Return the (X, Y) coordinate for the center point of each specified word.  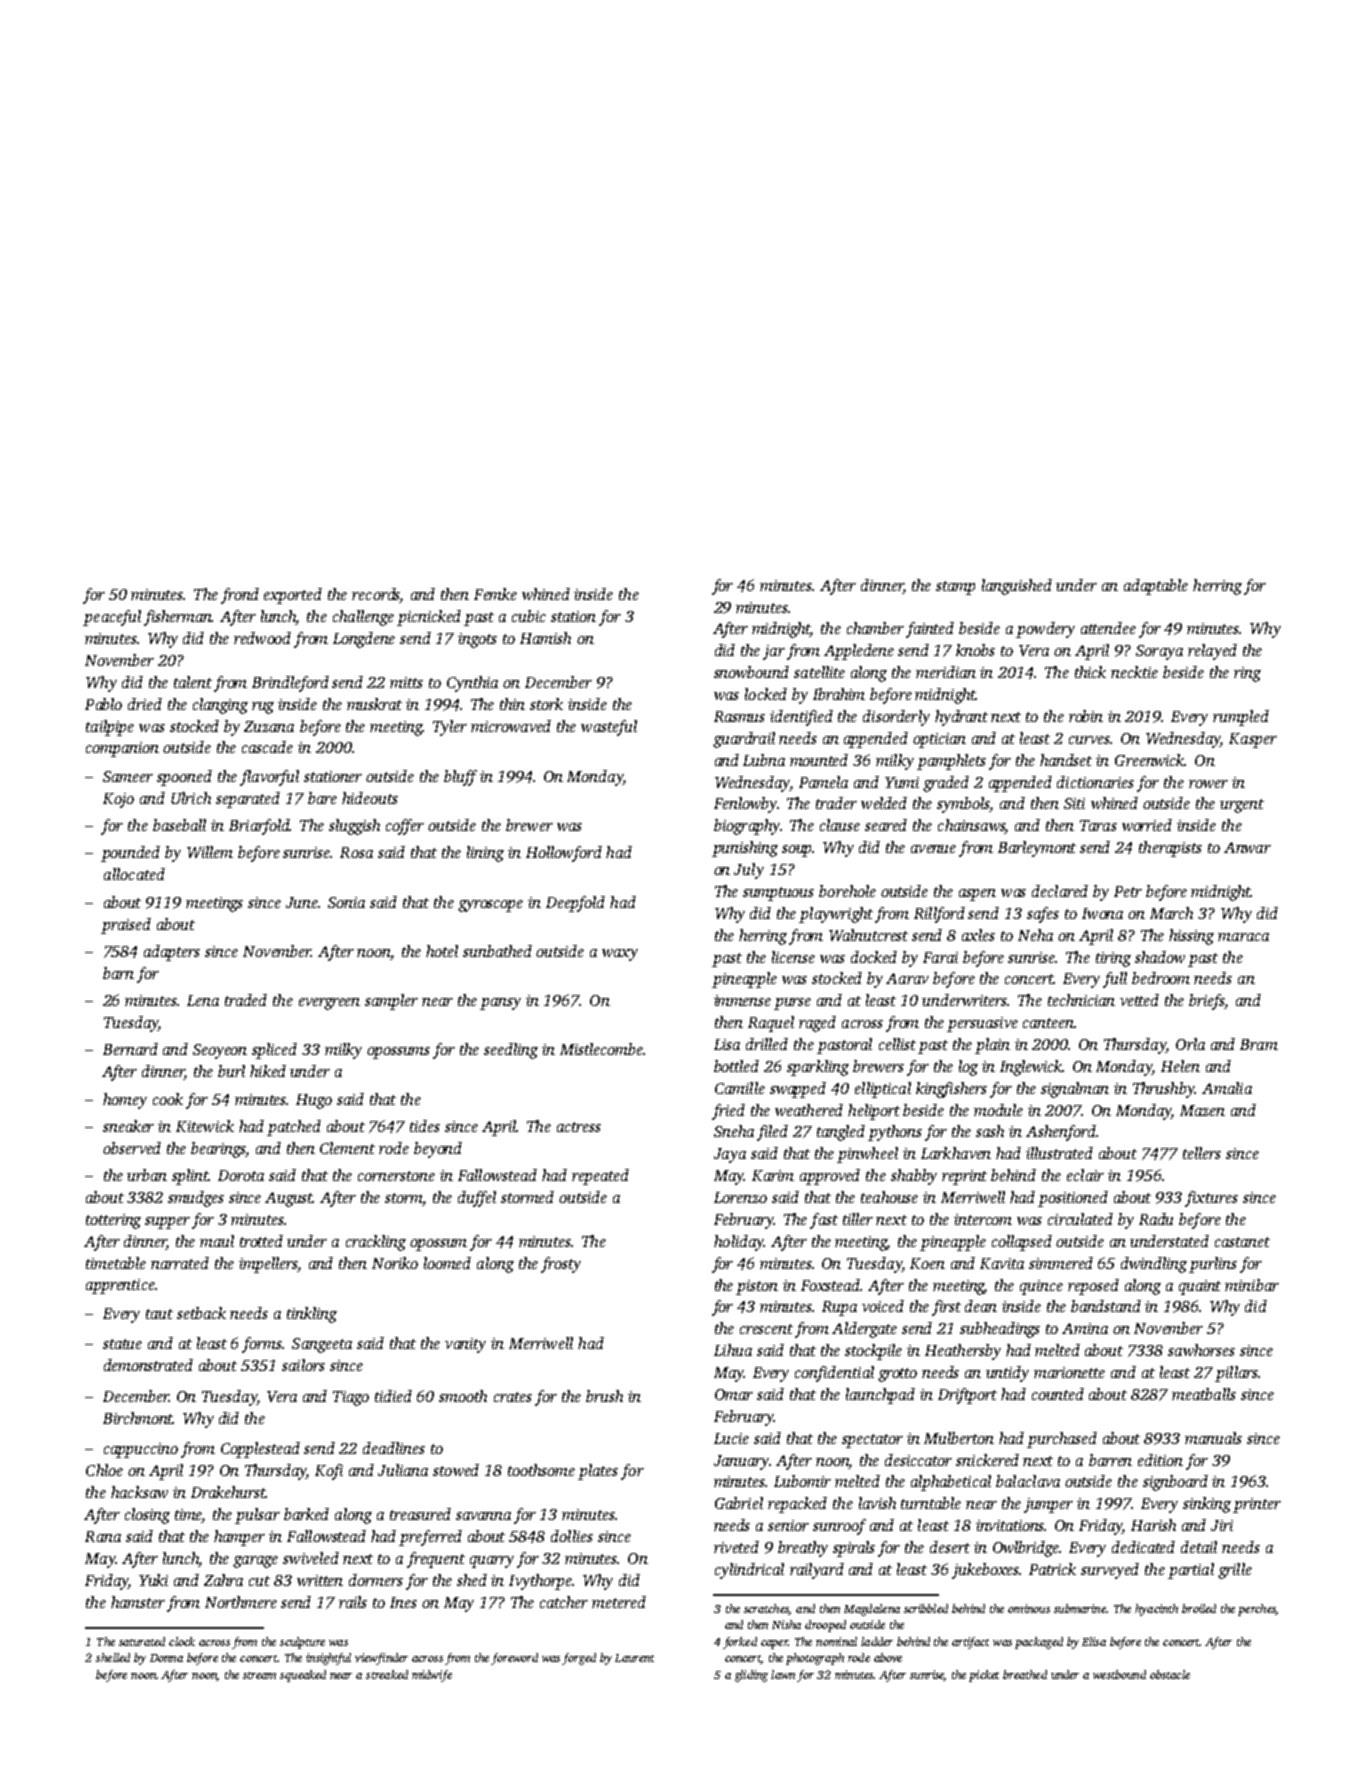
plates (598, 1472)
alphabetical (951, 1483)
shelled (113, 1657)
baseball (179, 825)
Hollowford (564, 854)
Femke (495, 594)
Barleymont (1037, 849)
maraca (1243, 937)
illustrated (1059, 1153)
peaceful (112, 618)
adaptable (1156, 587)
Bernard (130, 1049)
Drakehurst (228, 1492)
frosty (561, 1265)
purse (792, 1004)
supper (167, 1223)
